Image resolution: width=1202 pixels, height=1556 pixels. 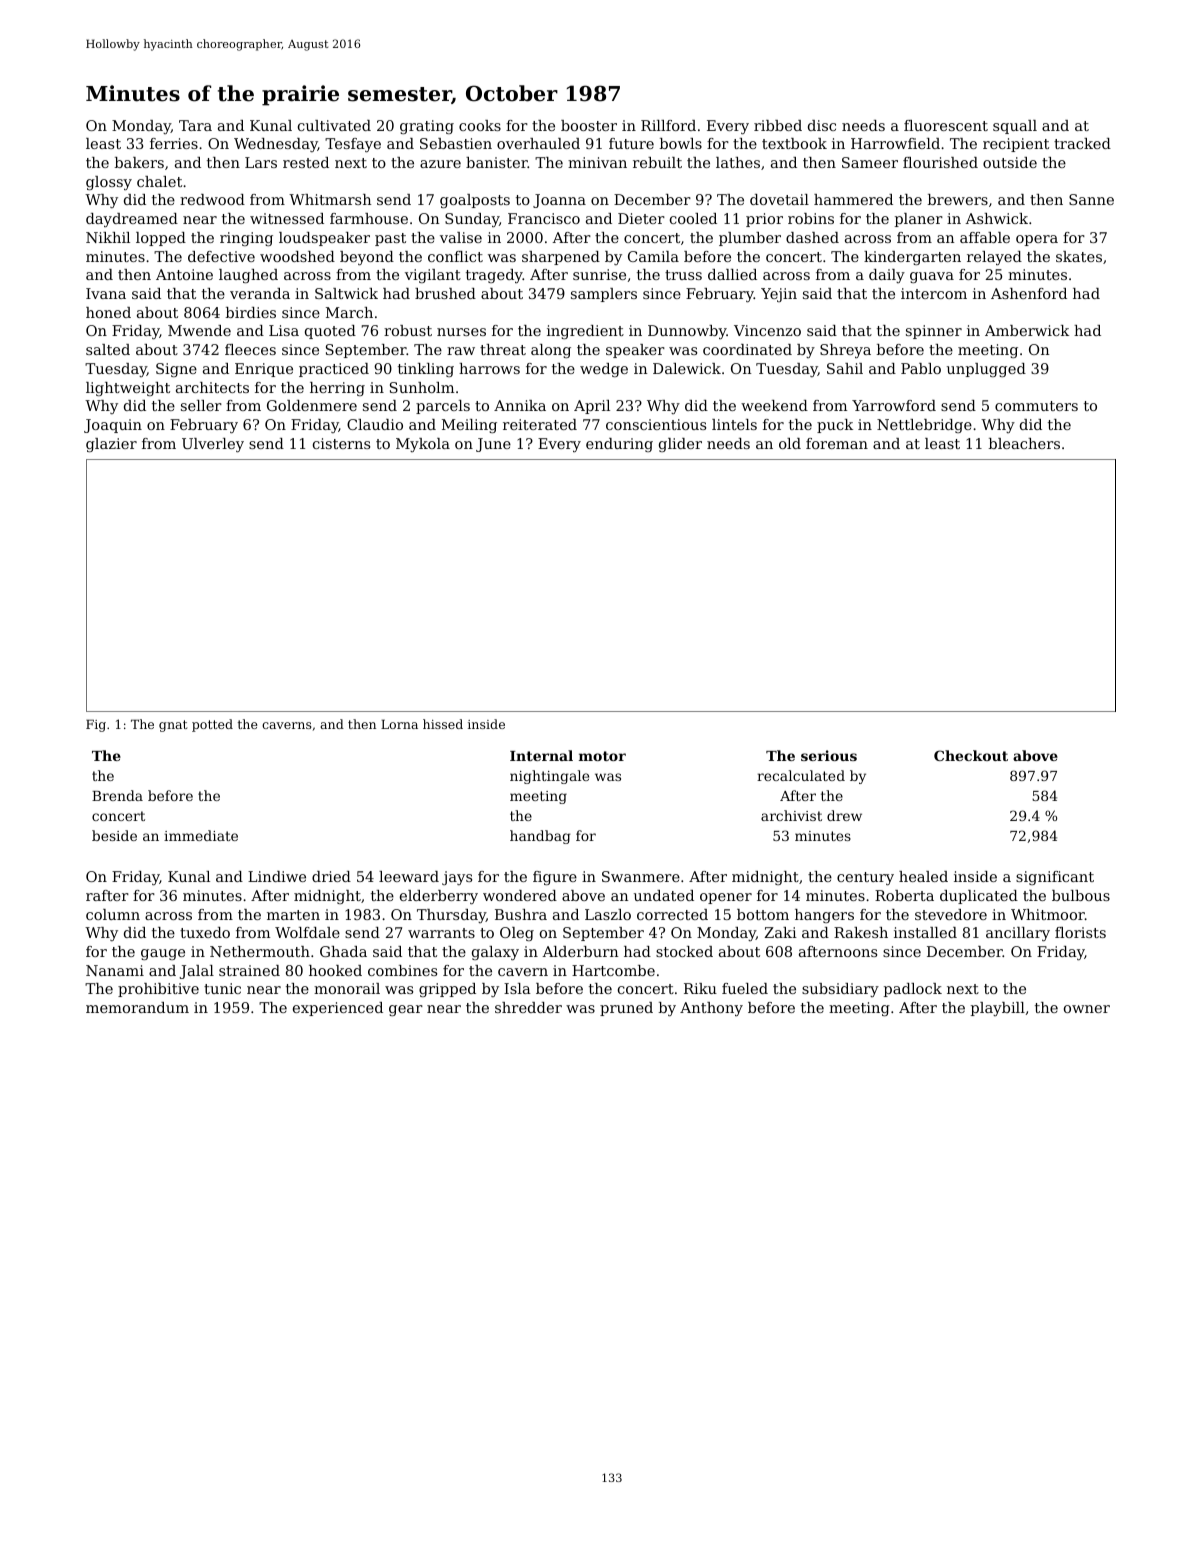 I want to click on Checkout, so click(x=971, y=755).
